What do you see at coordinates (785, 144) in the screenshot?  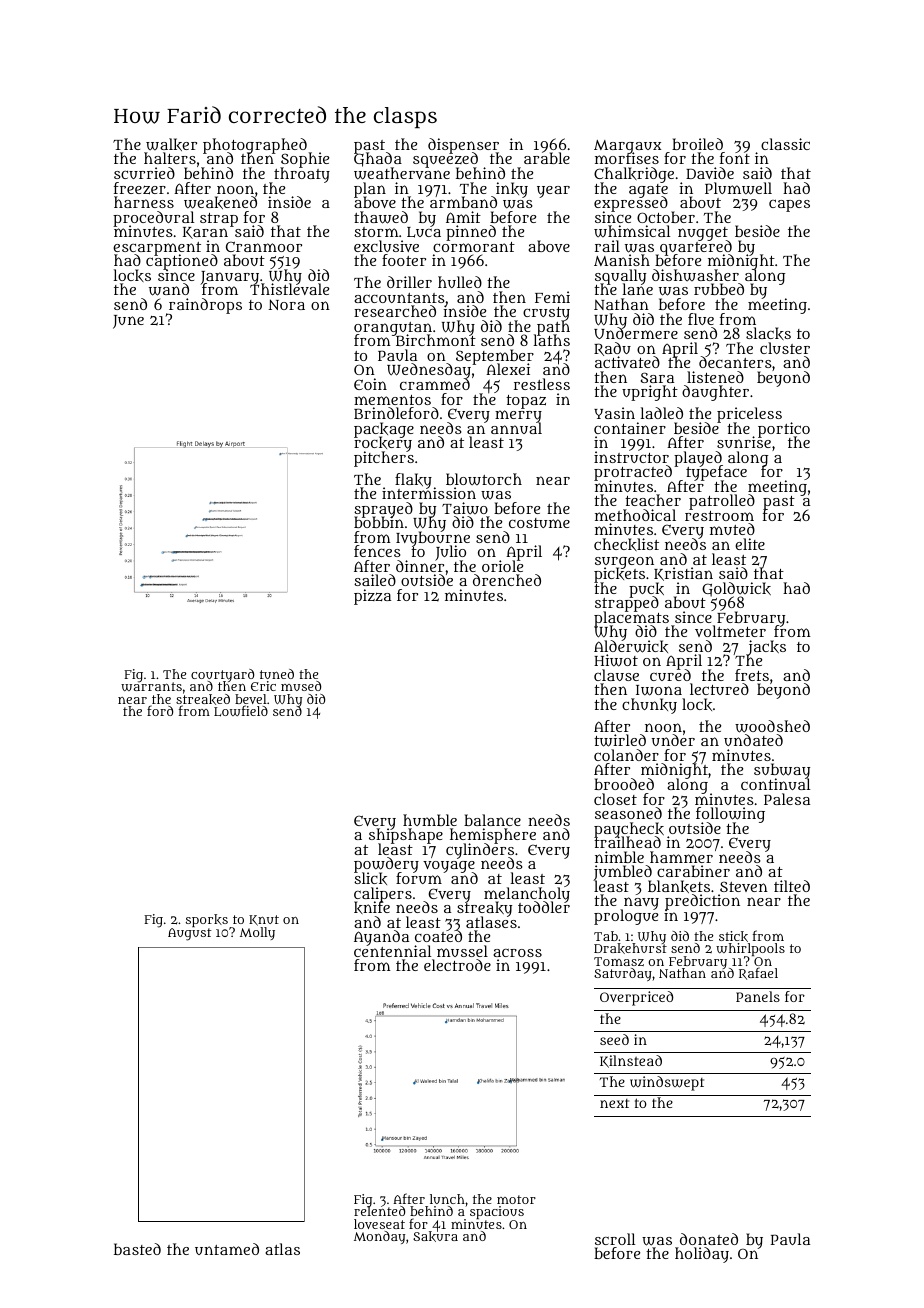 I see `classic` at bounding box center [785, 144].
